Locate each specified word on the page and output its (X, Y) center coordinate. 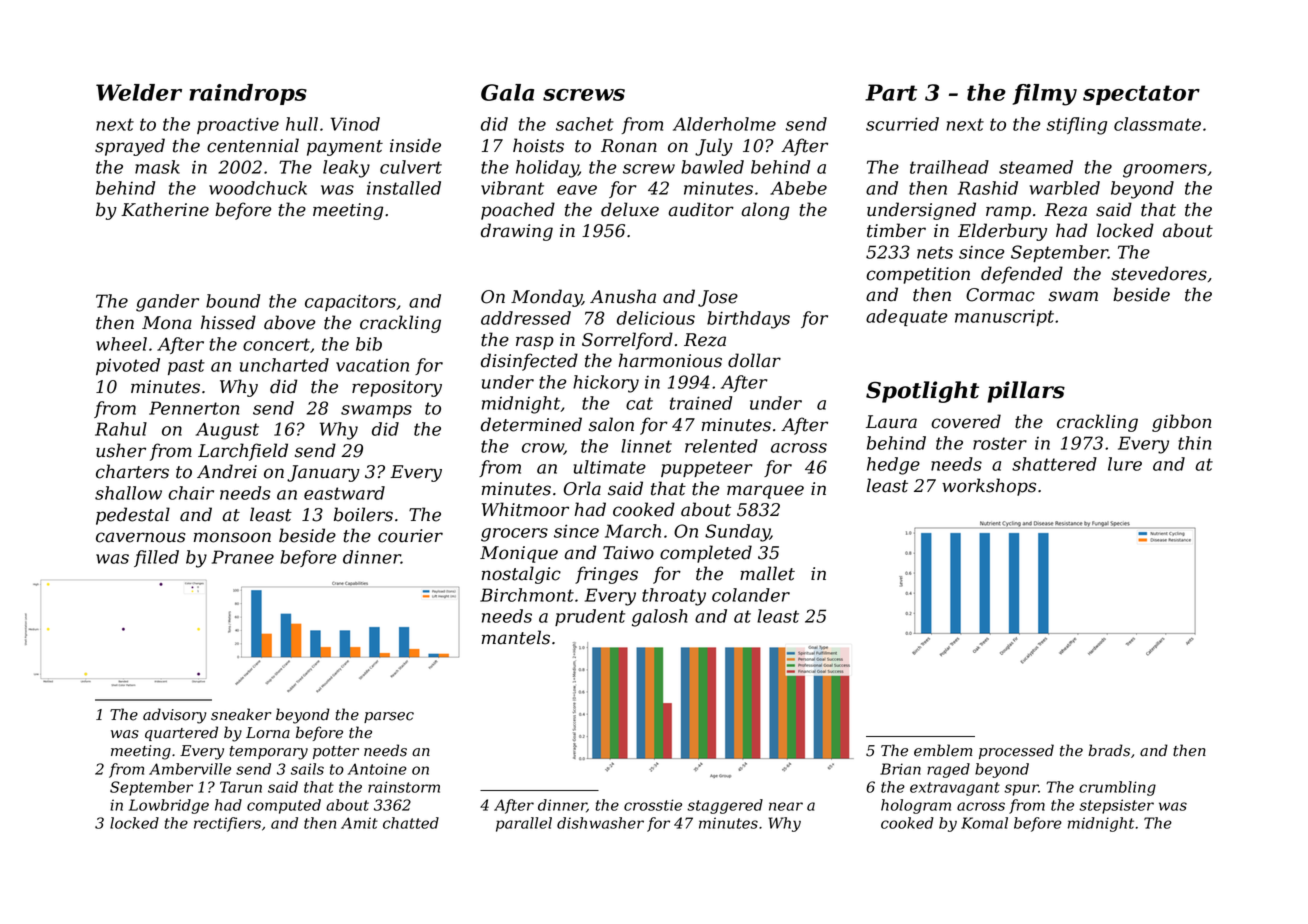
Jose (718, 298)
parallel (524, 824)
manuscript (1004, 318)
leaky (346, 169)
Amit (359, 823)
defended (1022, 275)
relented (721, 446)
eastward (344, 493)
